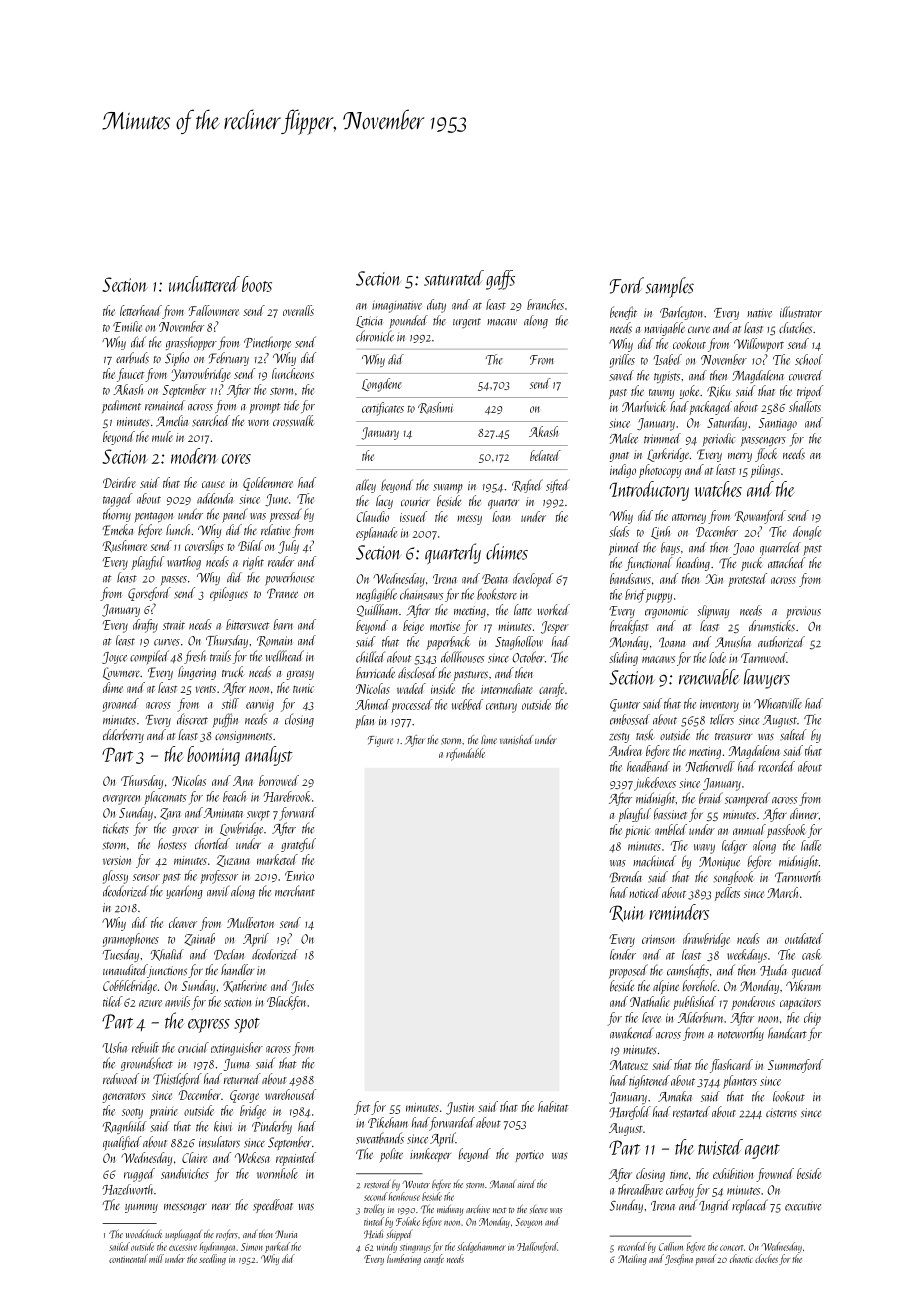 The width and height of the document is (924, 1308). Describe the element at coordinates (807, 533) in the document. I see `dongle` at that location.
